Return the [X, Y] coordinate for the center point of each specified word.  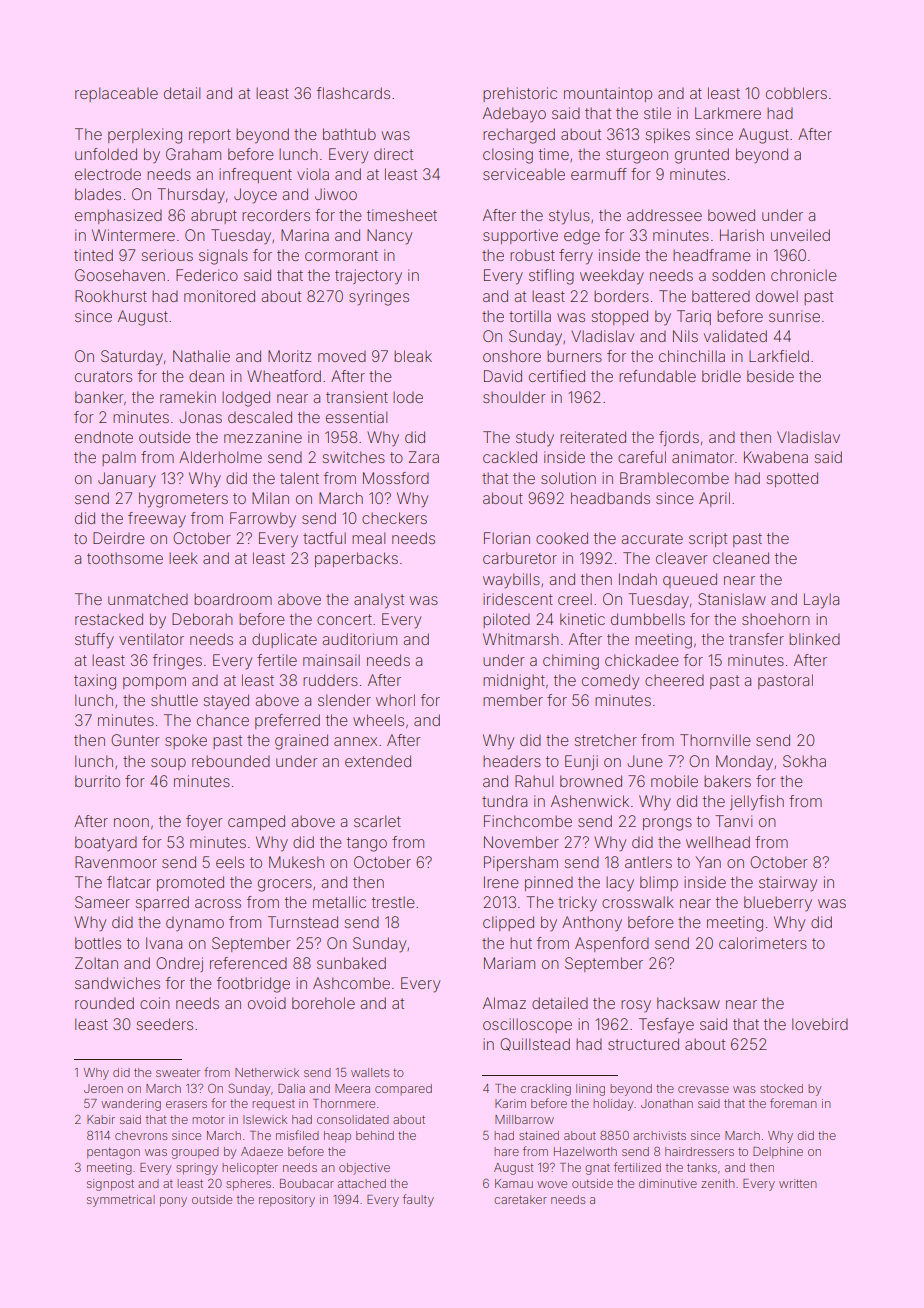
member [513, 700]
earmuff [599, 174]
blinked [814, 639]
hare [506, 1151]
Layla [821, 601]
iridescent [518, 599]
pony [173, 1202]
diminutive [668, 1183]
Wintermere [133, 235]
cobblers [796, 93]
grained [301, 742]
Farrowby [263, 519]
